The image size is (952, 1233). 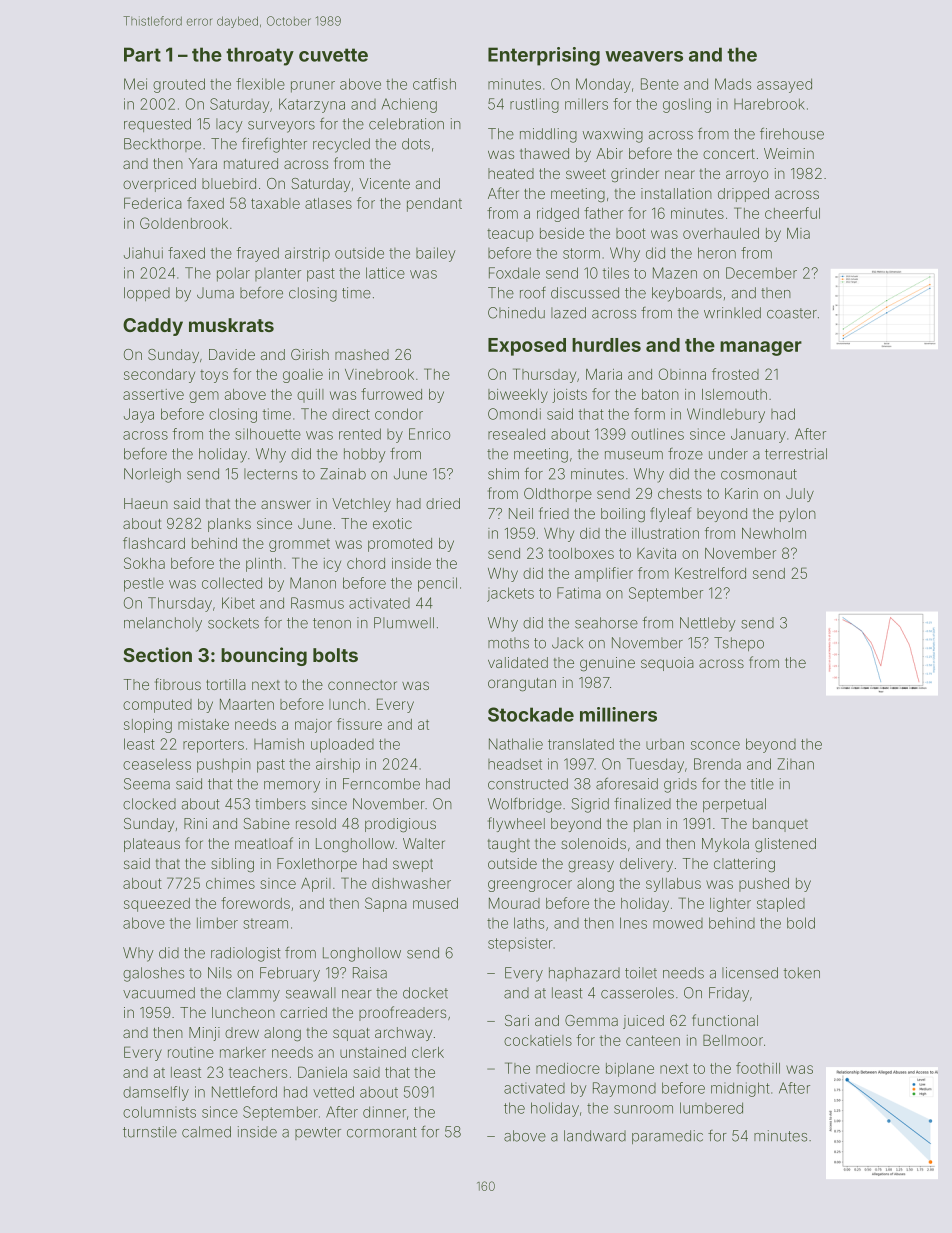 What do you see at coordinates (715, 745) in the page?
I see `sconce` at bounding box center [715, 745].
